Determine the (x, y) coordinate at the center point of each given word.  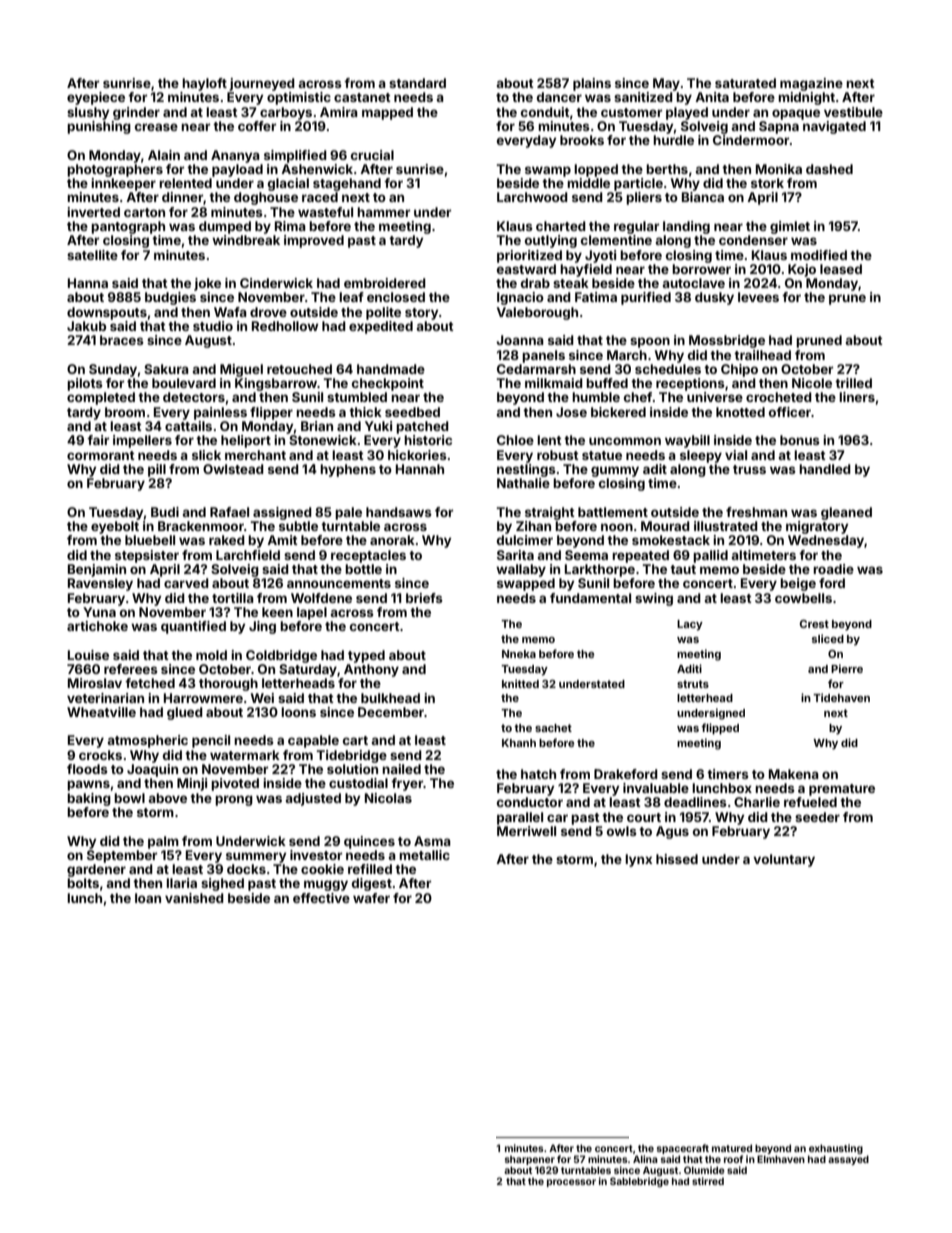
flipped (720, 729)
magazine (811, 84)
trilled (853, 383)
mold (211, 655)
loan (148, 898)
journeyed (262, 84)
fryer (407, 784)
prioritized (529, 256)
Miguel (241, 370)
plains (592, 84)
